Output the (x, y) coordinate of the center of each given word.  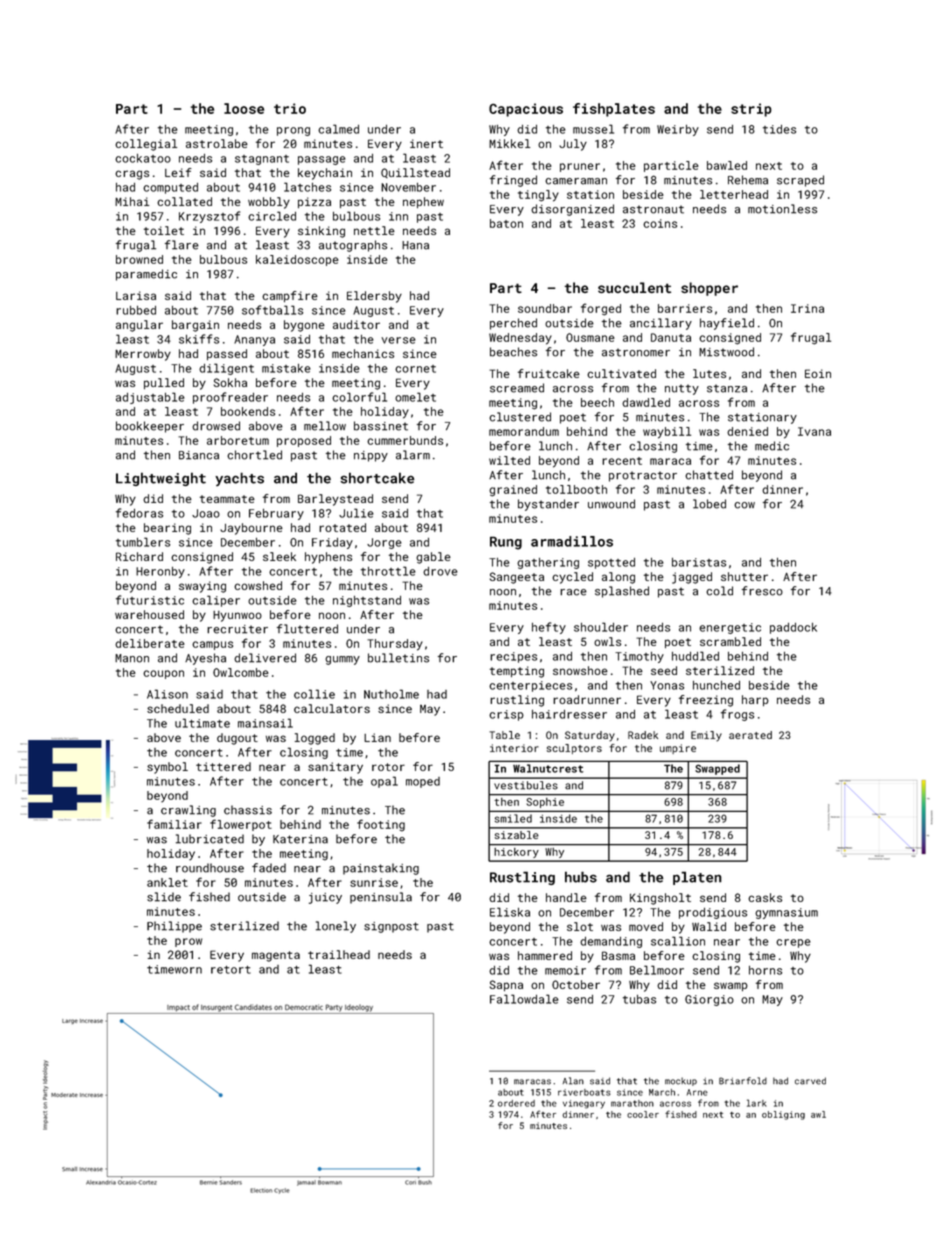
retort (231, 970)
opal (384, 782)
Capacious (526, 110)
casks (765, 897)
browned (139, 259)
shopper (709, 289)
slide (164, 897)
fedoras (139, 513)
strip (751, 110)
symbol (167, 768)
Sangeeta (517, 578)
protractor (643, 476)
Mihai (132, 201)
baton (506, 223)
